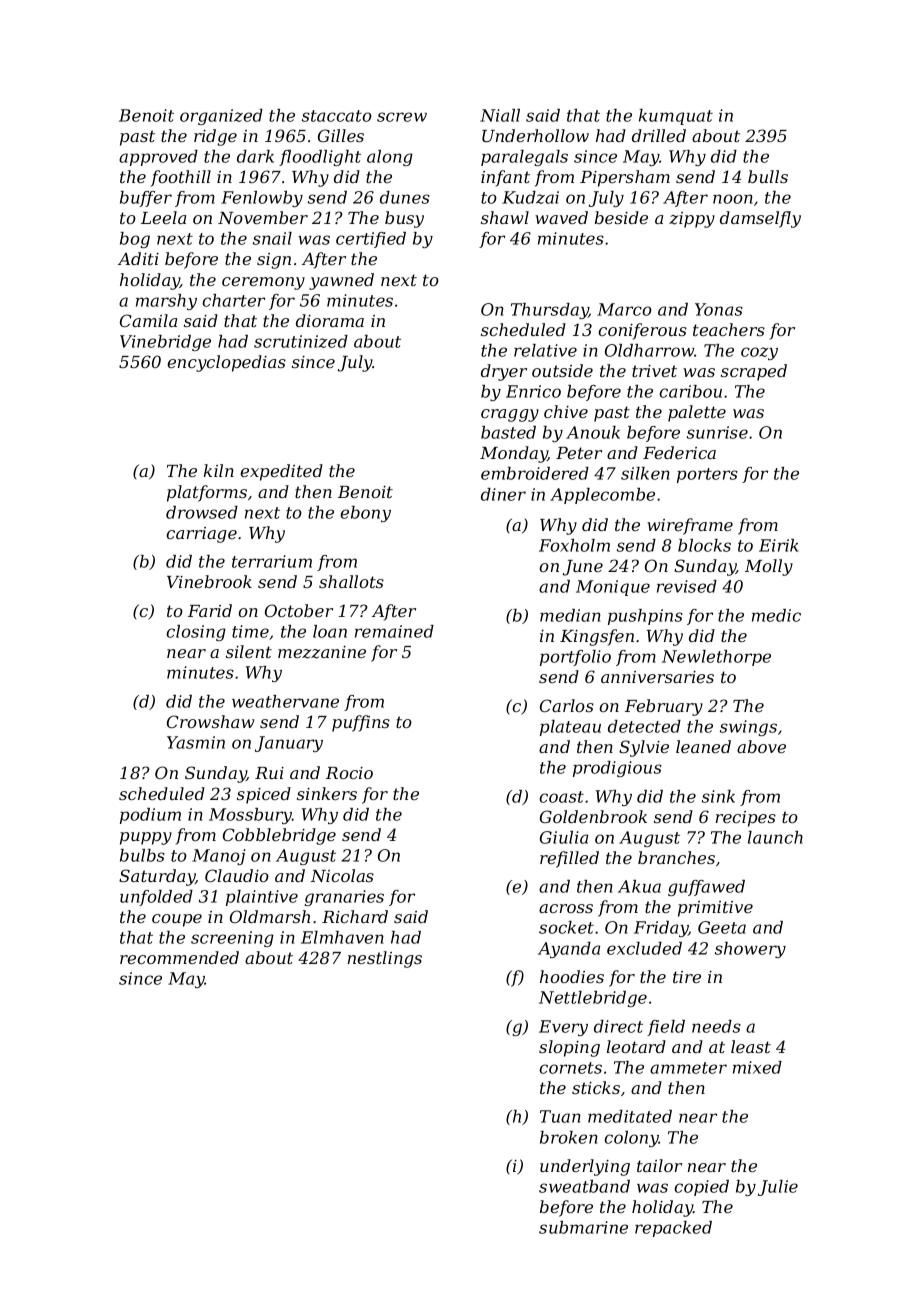 This screenshot has width=924, height=1308. What do you see at coordinates (560, 1116) in the screenshot?
I see `Tuan` at bounding box center [560, 1116].
